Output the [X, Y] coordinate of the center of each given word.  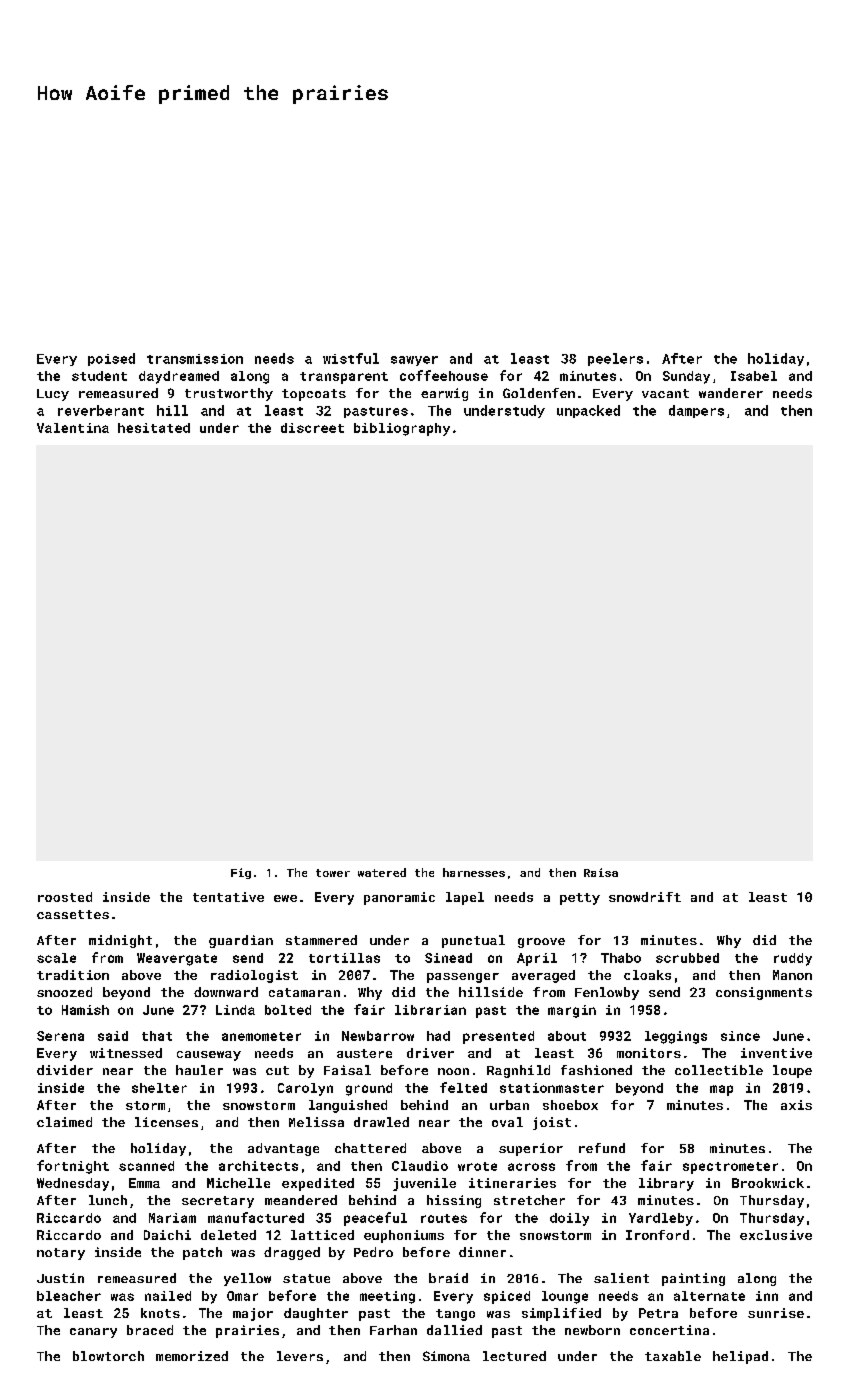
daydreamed [179, 377]
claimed [64, 1122]
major [253, 1314]
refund [602, 1148]
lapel [465, 898]
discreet [312, 428]
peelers [615, 359]
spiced [507, 1297]
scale [56, 958]
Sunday [686, 377]
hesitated [154, 428]
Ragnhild [518, 1071]
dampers [696, 411]
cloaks [647, 975]
